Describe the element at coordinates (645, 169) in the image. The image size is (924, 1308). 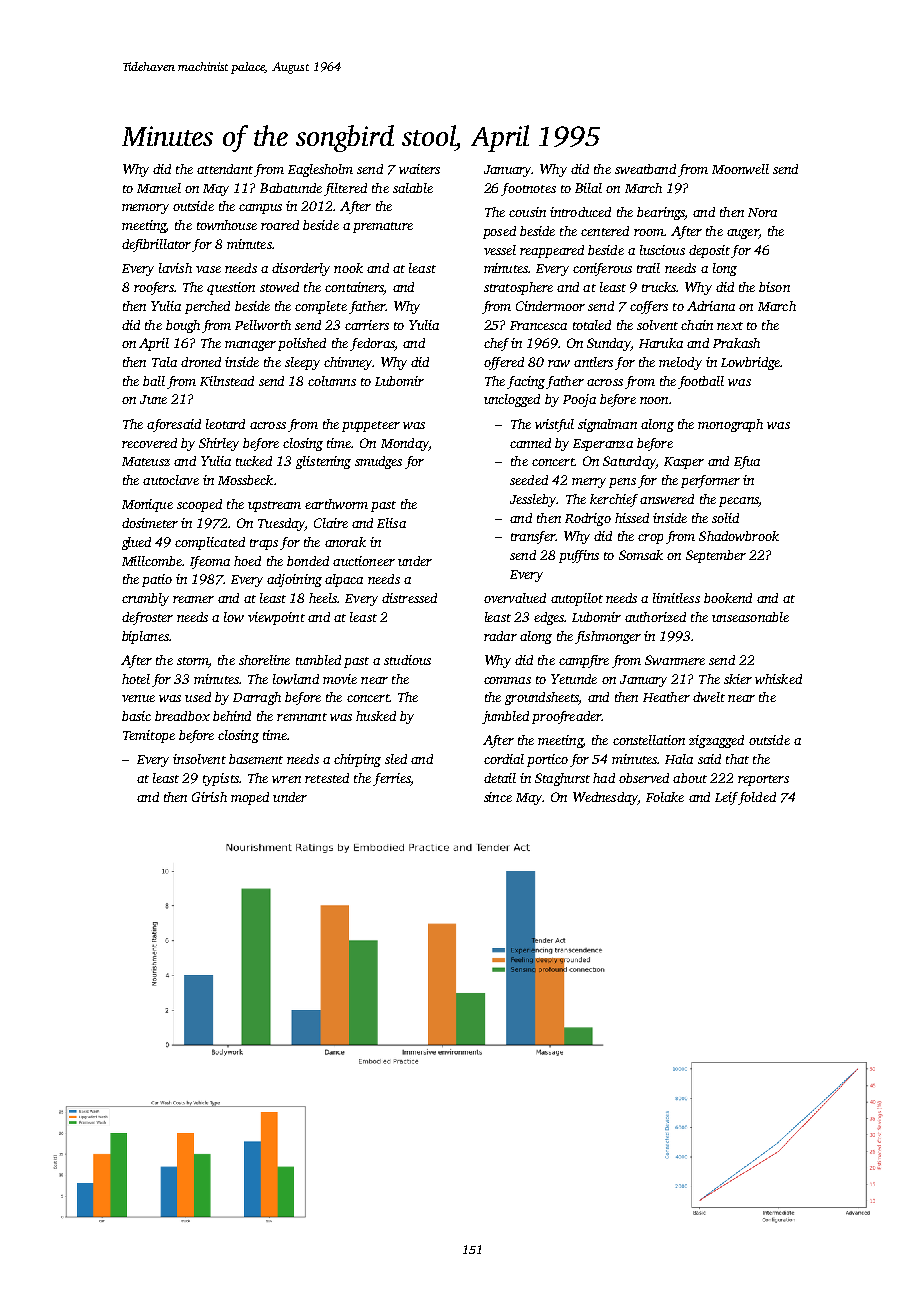
I see `sweatband` at that location.
